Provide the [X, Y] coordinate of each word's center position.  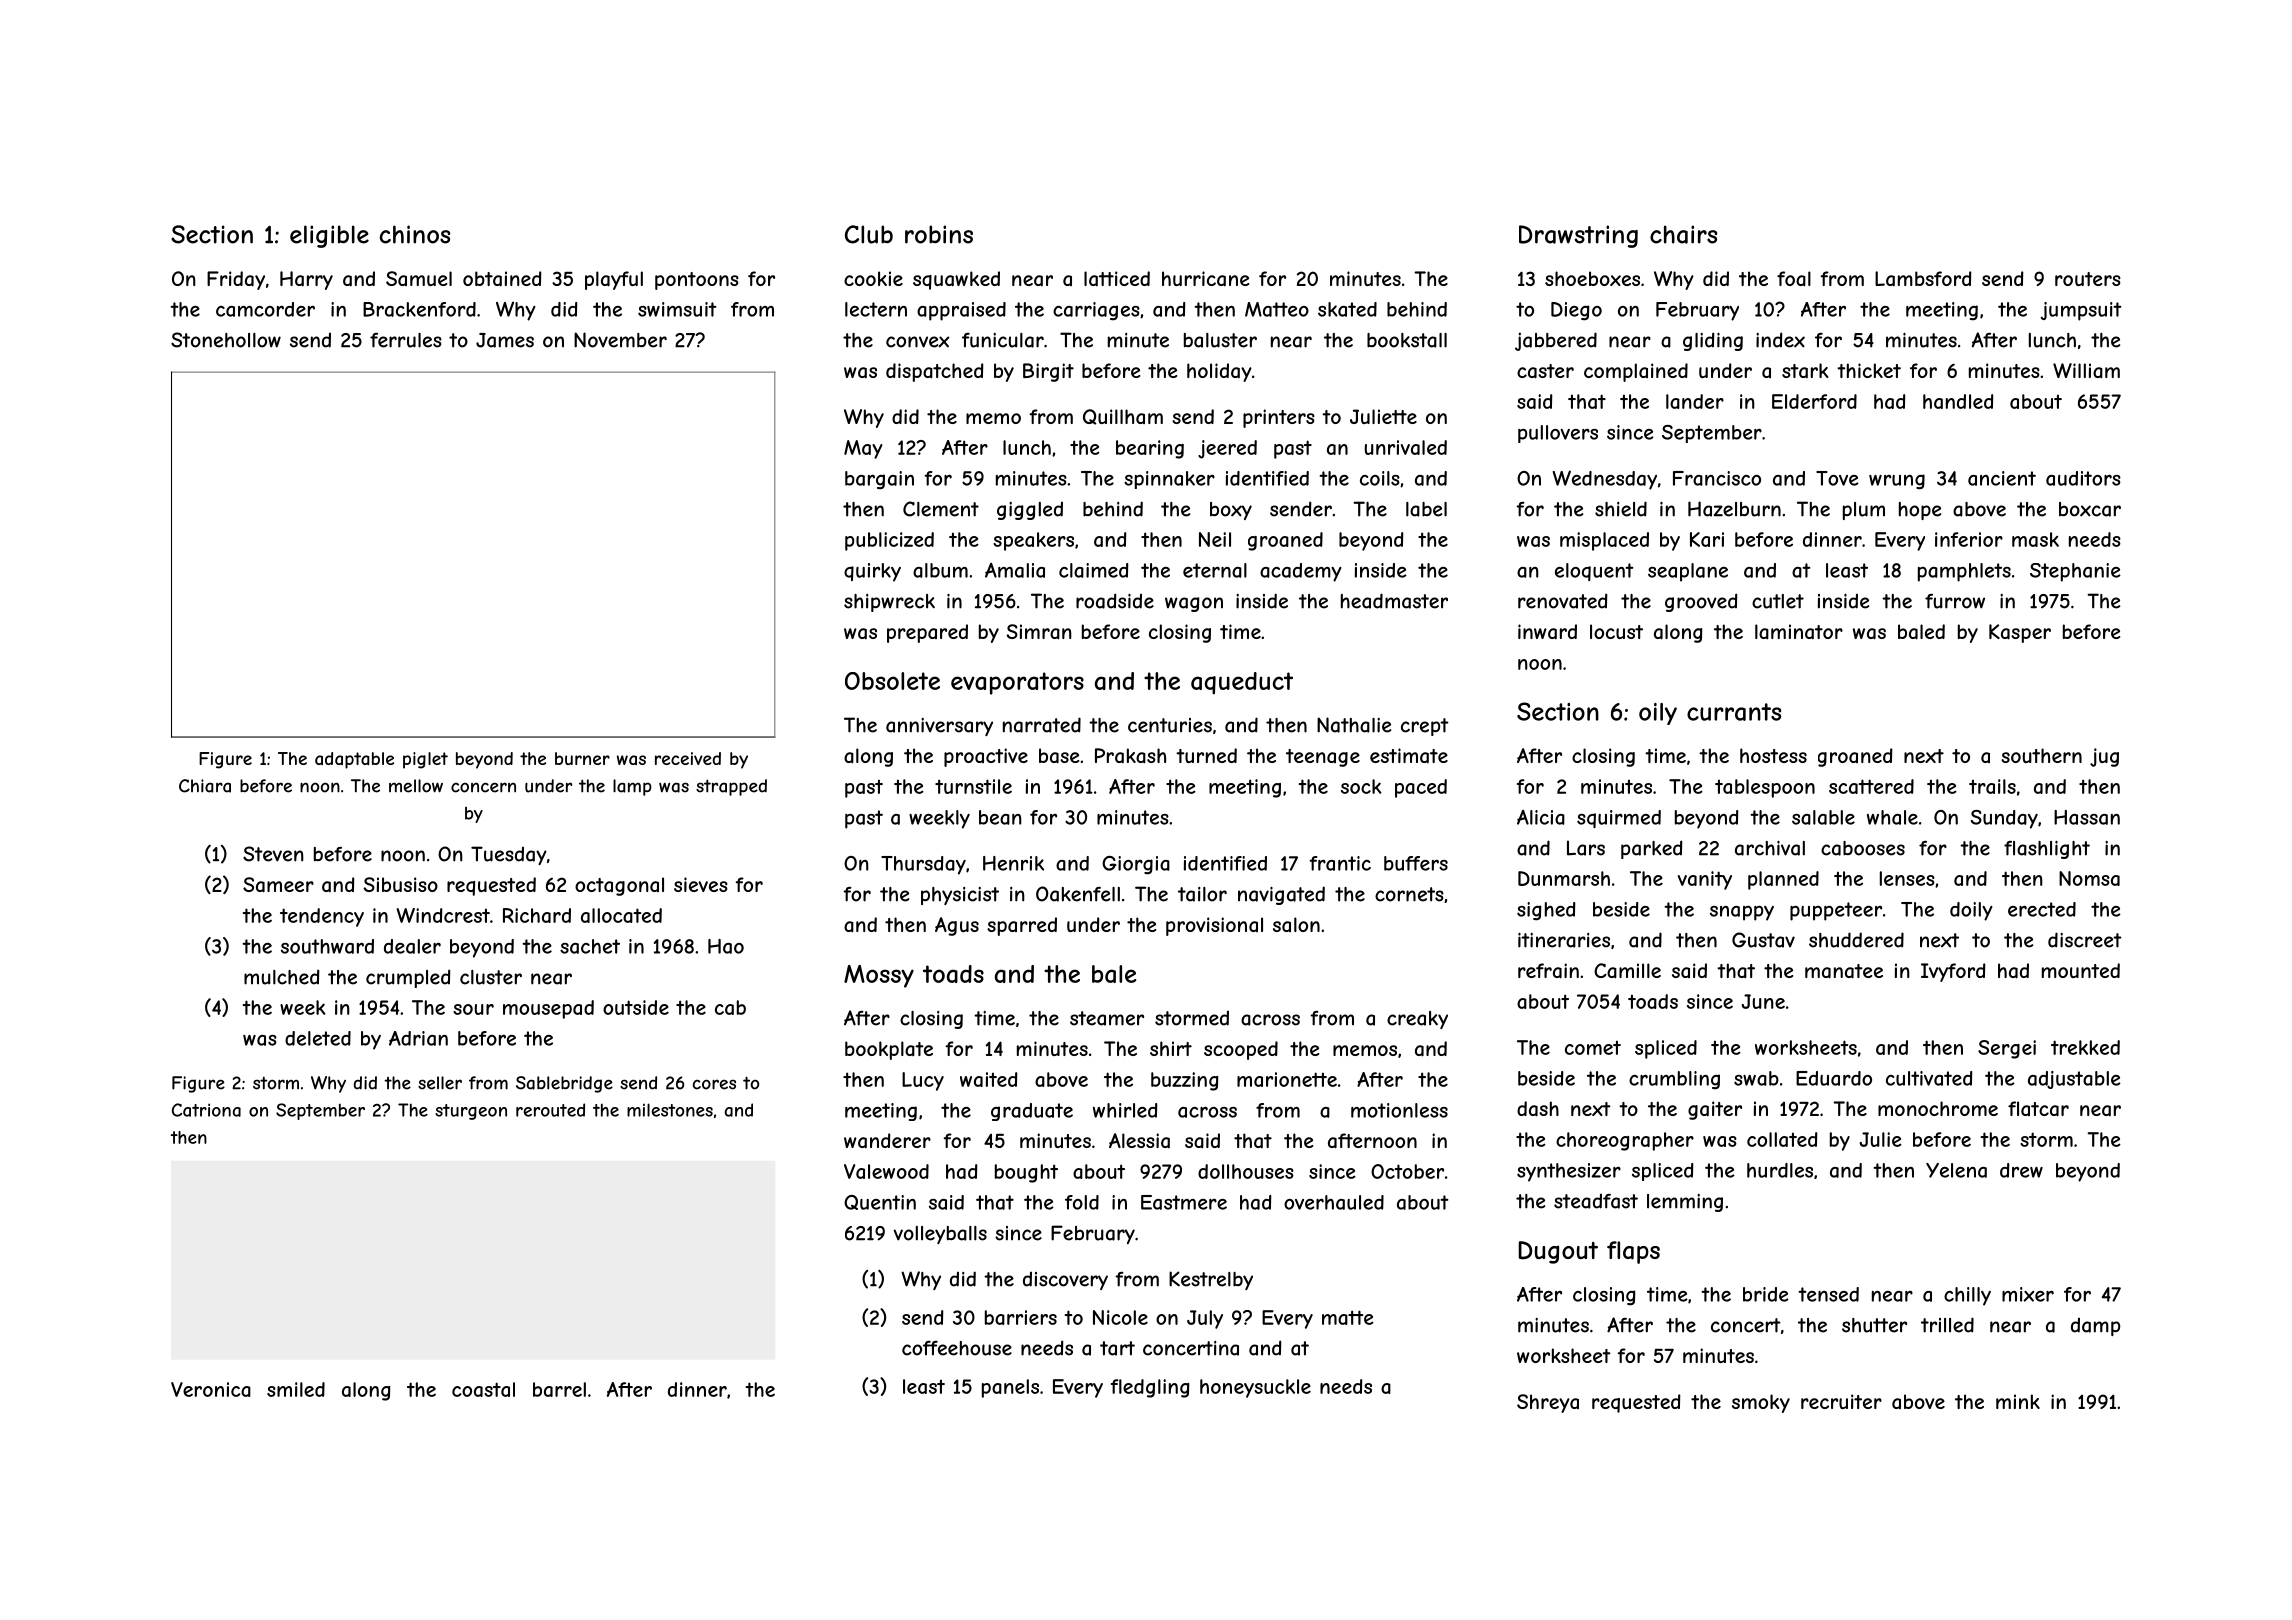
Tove [1837, 478]
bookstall [1407, 340]
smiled [296, 1389]
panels [1010, 1388]
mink [2018, 1401]
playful [614, 280]
